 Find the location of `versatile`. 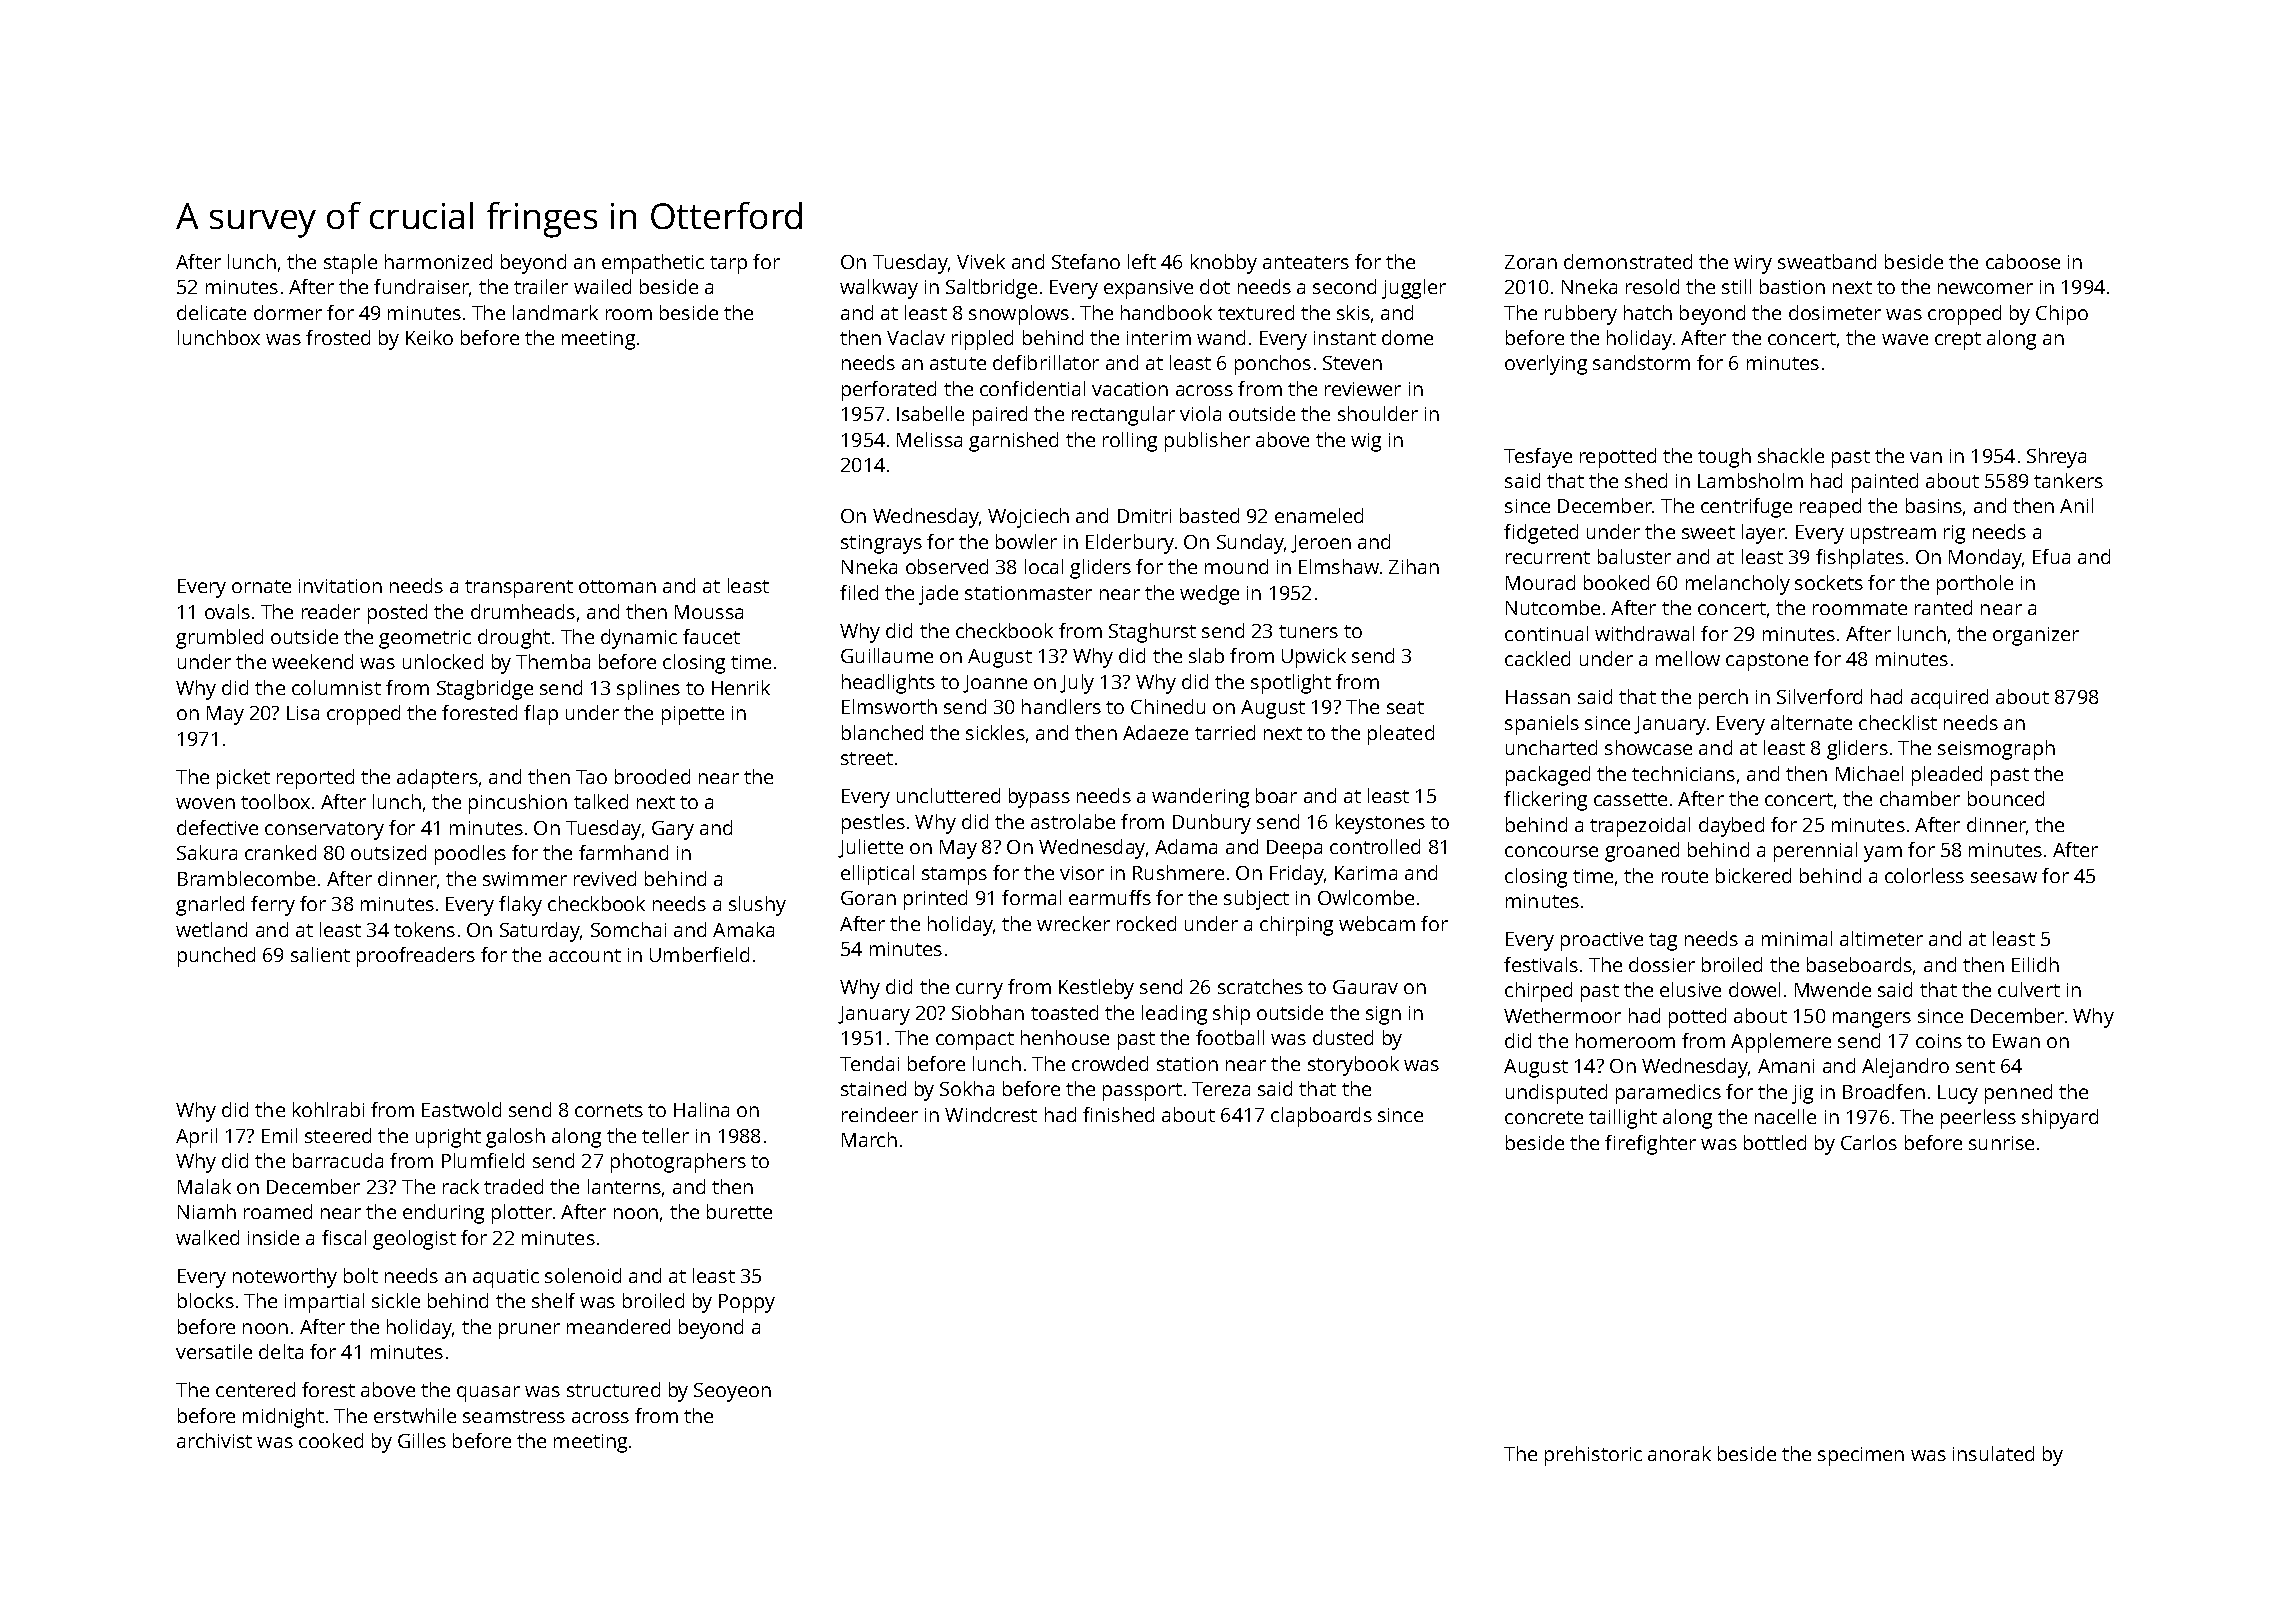

versatile is located at coordinates (214, 1351).
